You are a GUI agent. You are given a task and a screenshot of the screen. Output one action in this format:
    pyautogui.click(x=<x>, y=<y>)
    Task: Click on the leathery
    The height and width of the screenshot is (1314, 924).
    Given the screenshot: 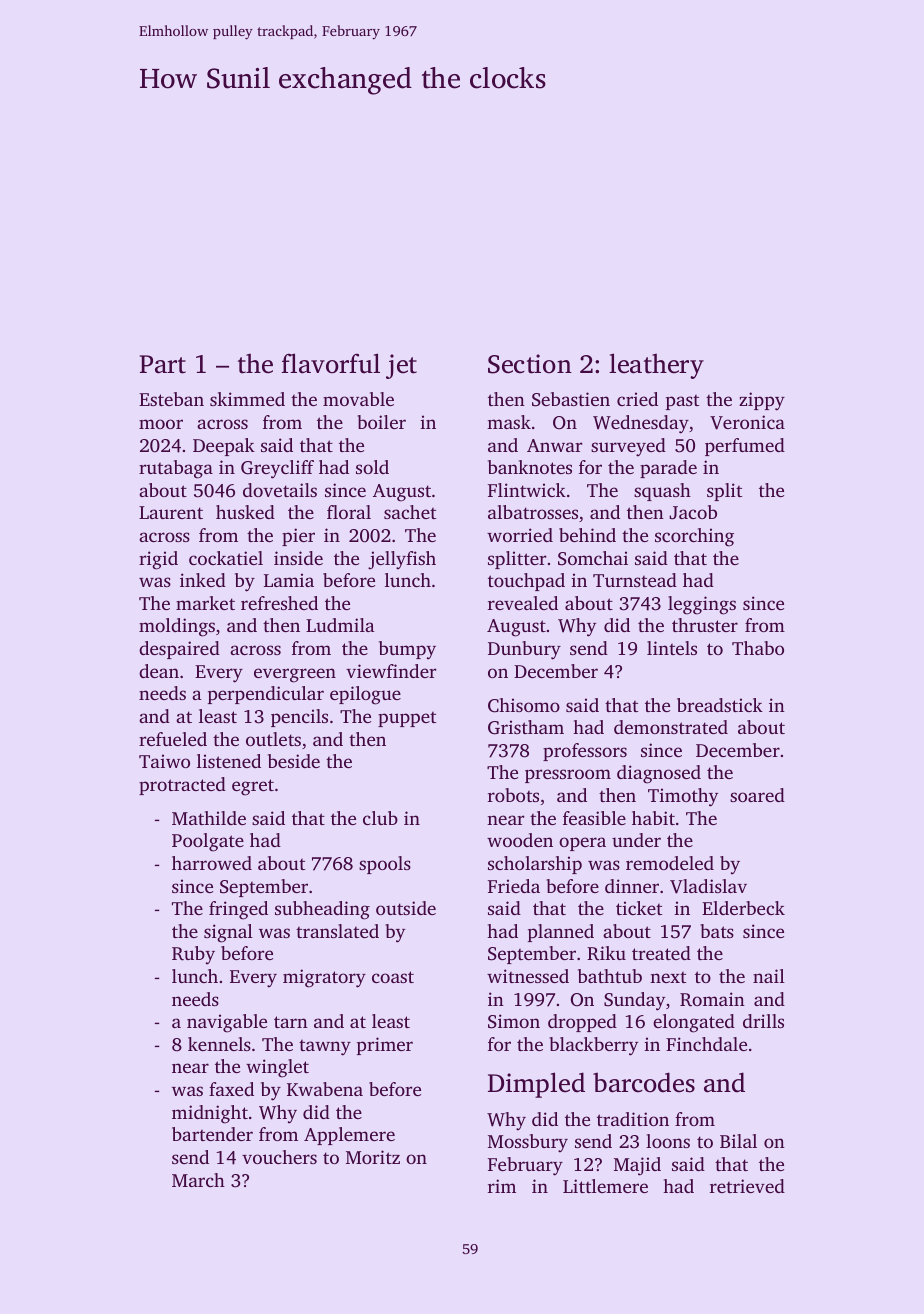 What is the action you would take?
    pyautogui.click(x=656, y=366)
